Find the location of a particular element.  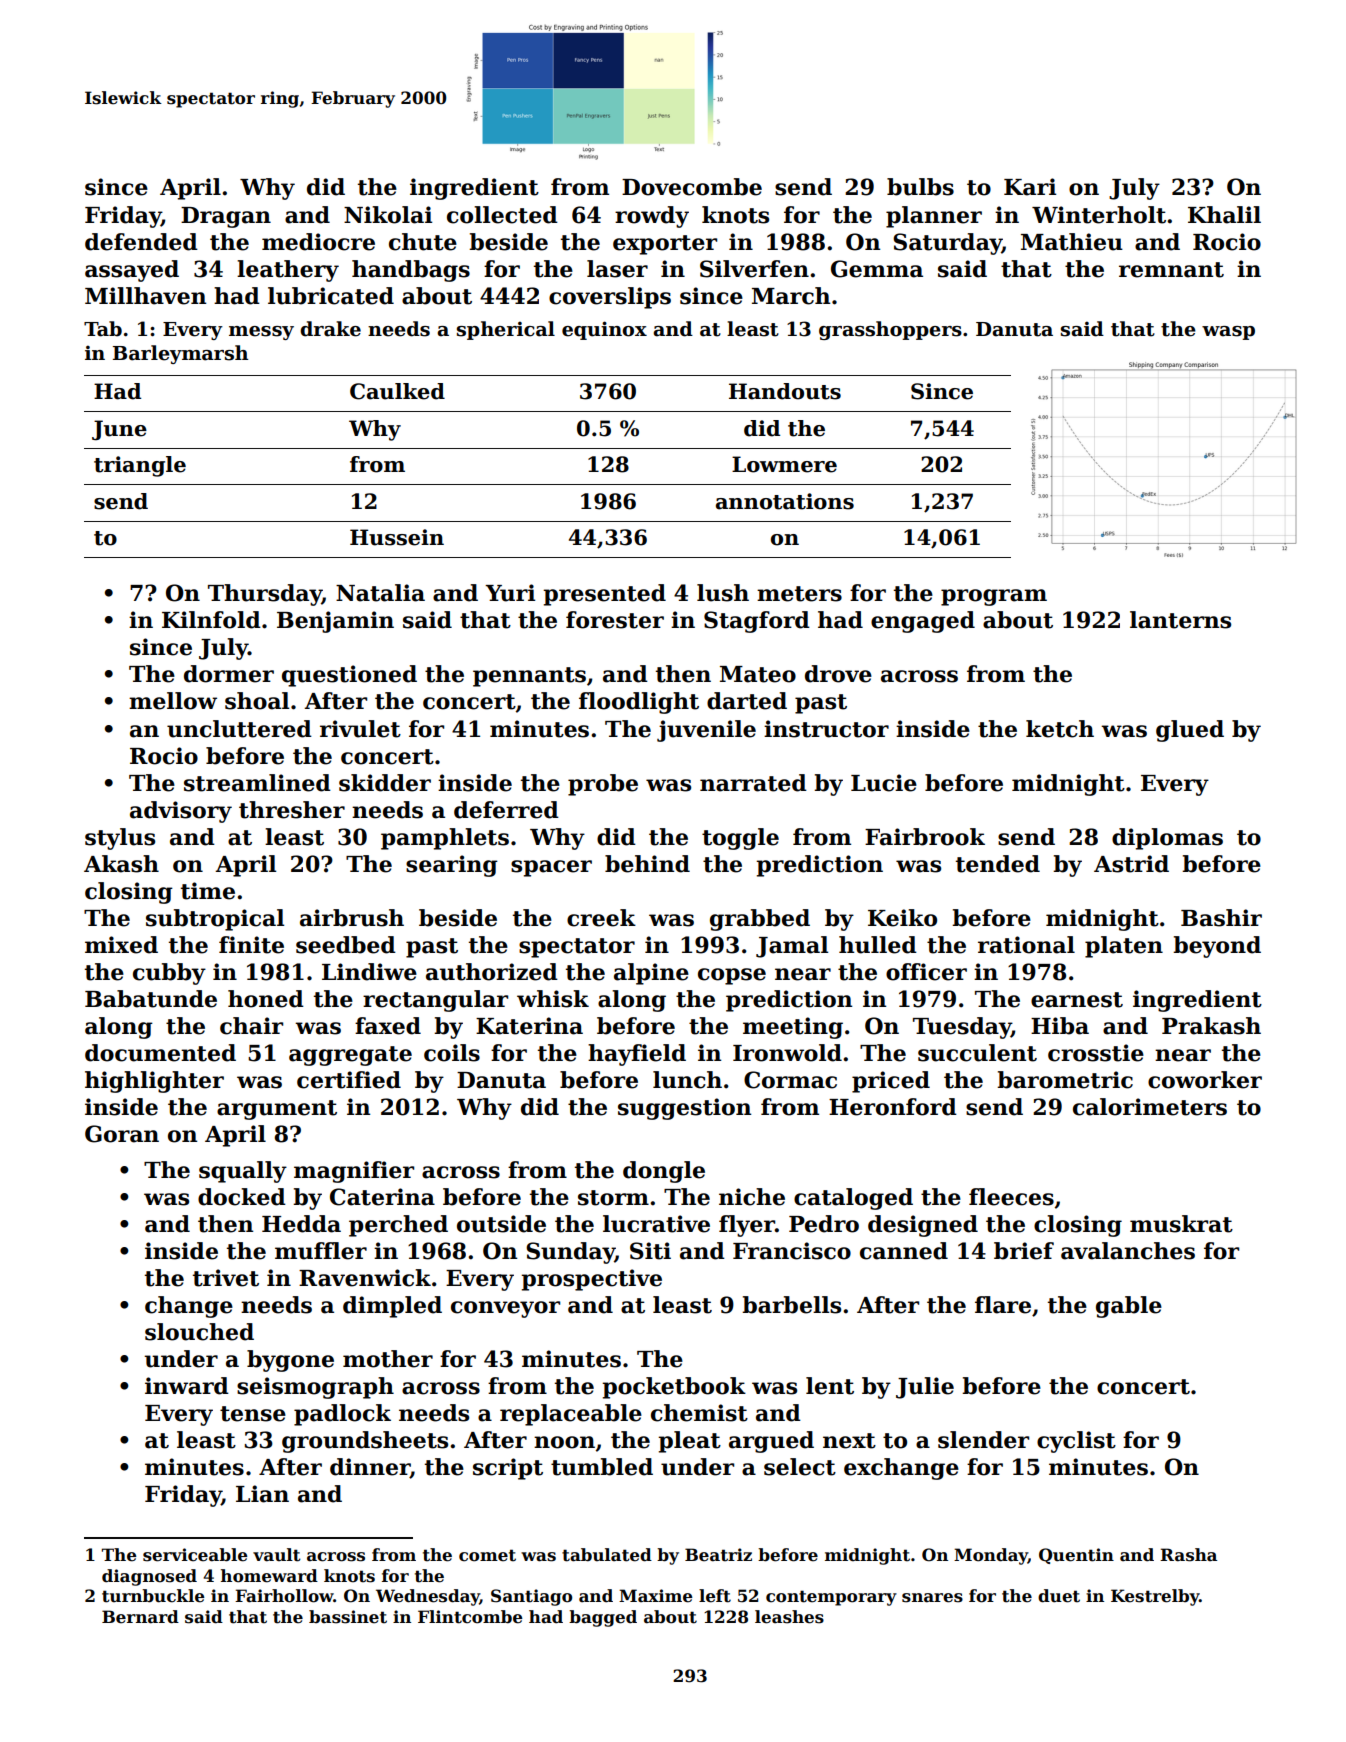

Millhaven is located at coordinates (145, 296).
